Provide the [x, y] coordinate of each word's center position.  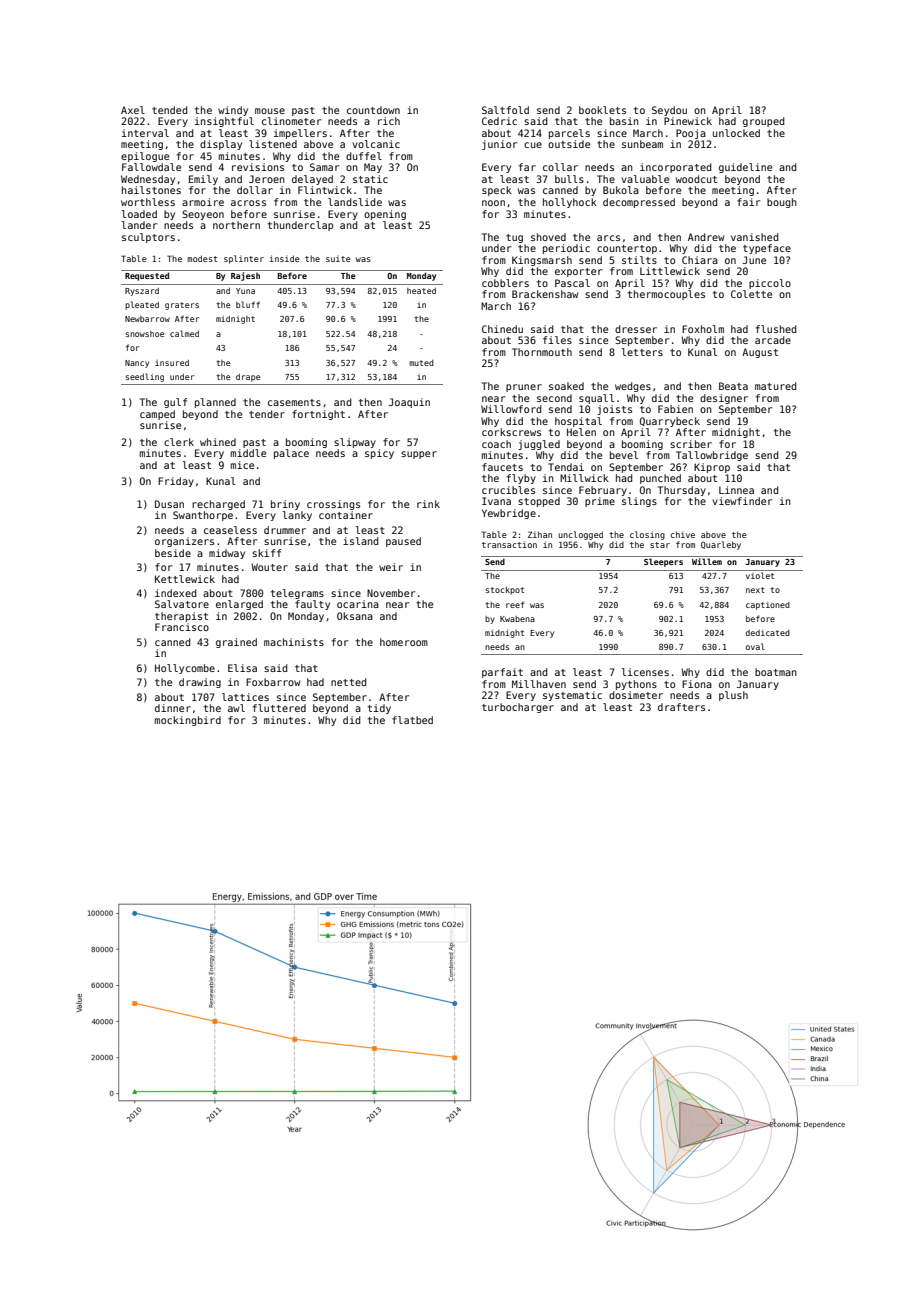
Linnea [736, 490]
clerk [179, 442]
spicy [379, 454]
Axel [133, 110]
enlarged [239, 605]
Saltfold [505, 110]
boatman [776, 672]
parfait [502, 673]
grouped [763, 122]
